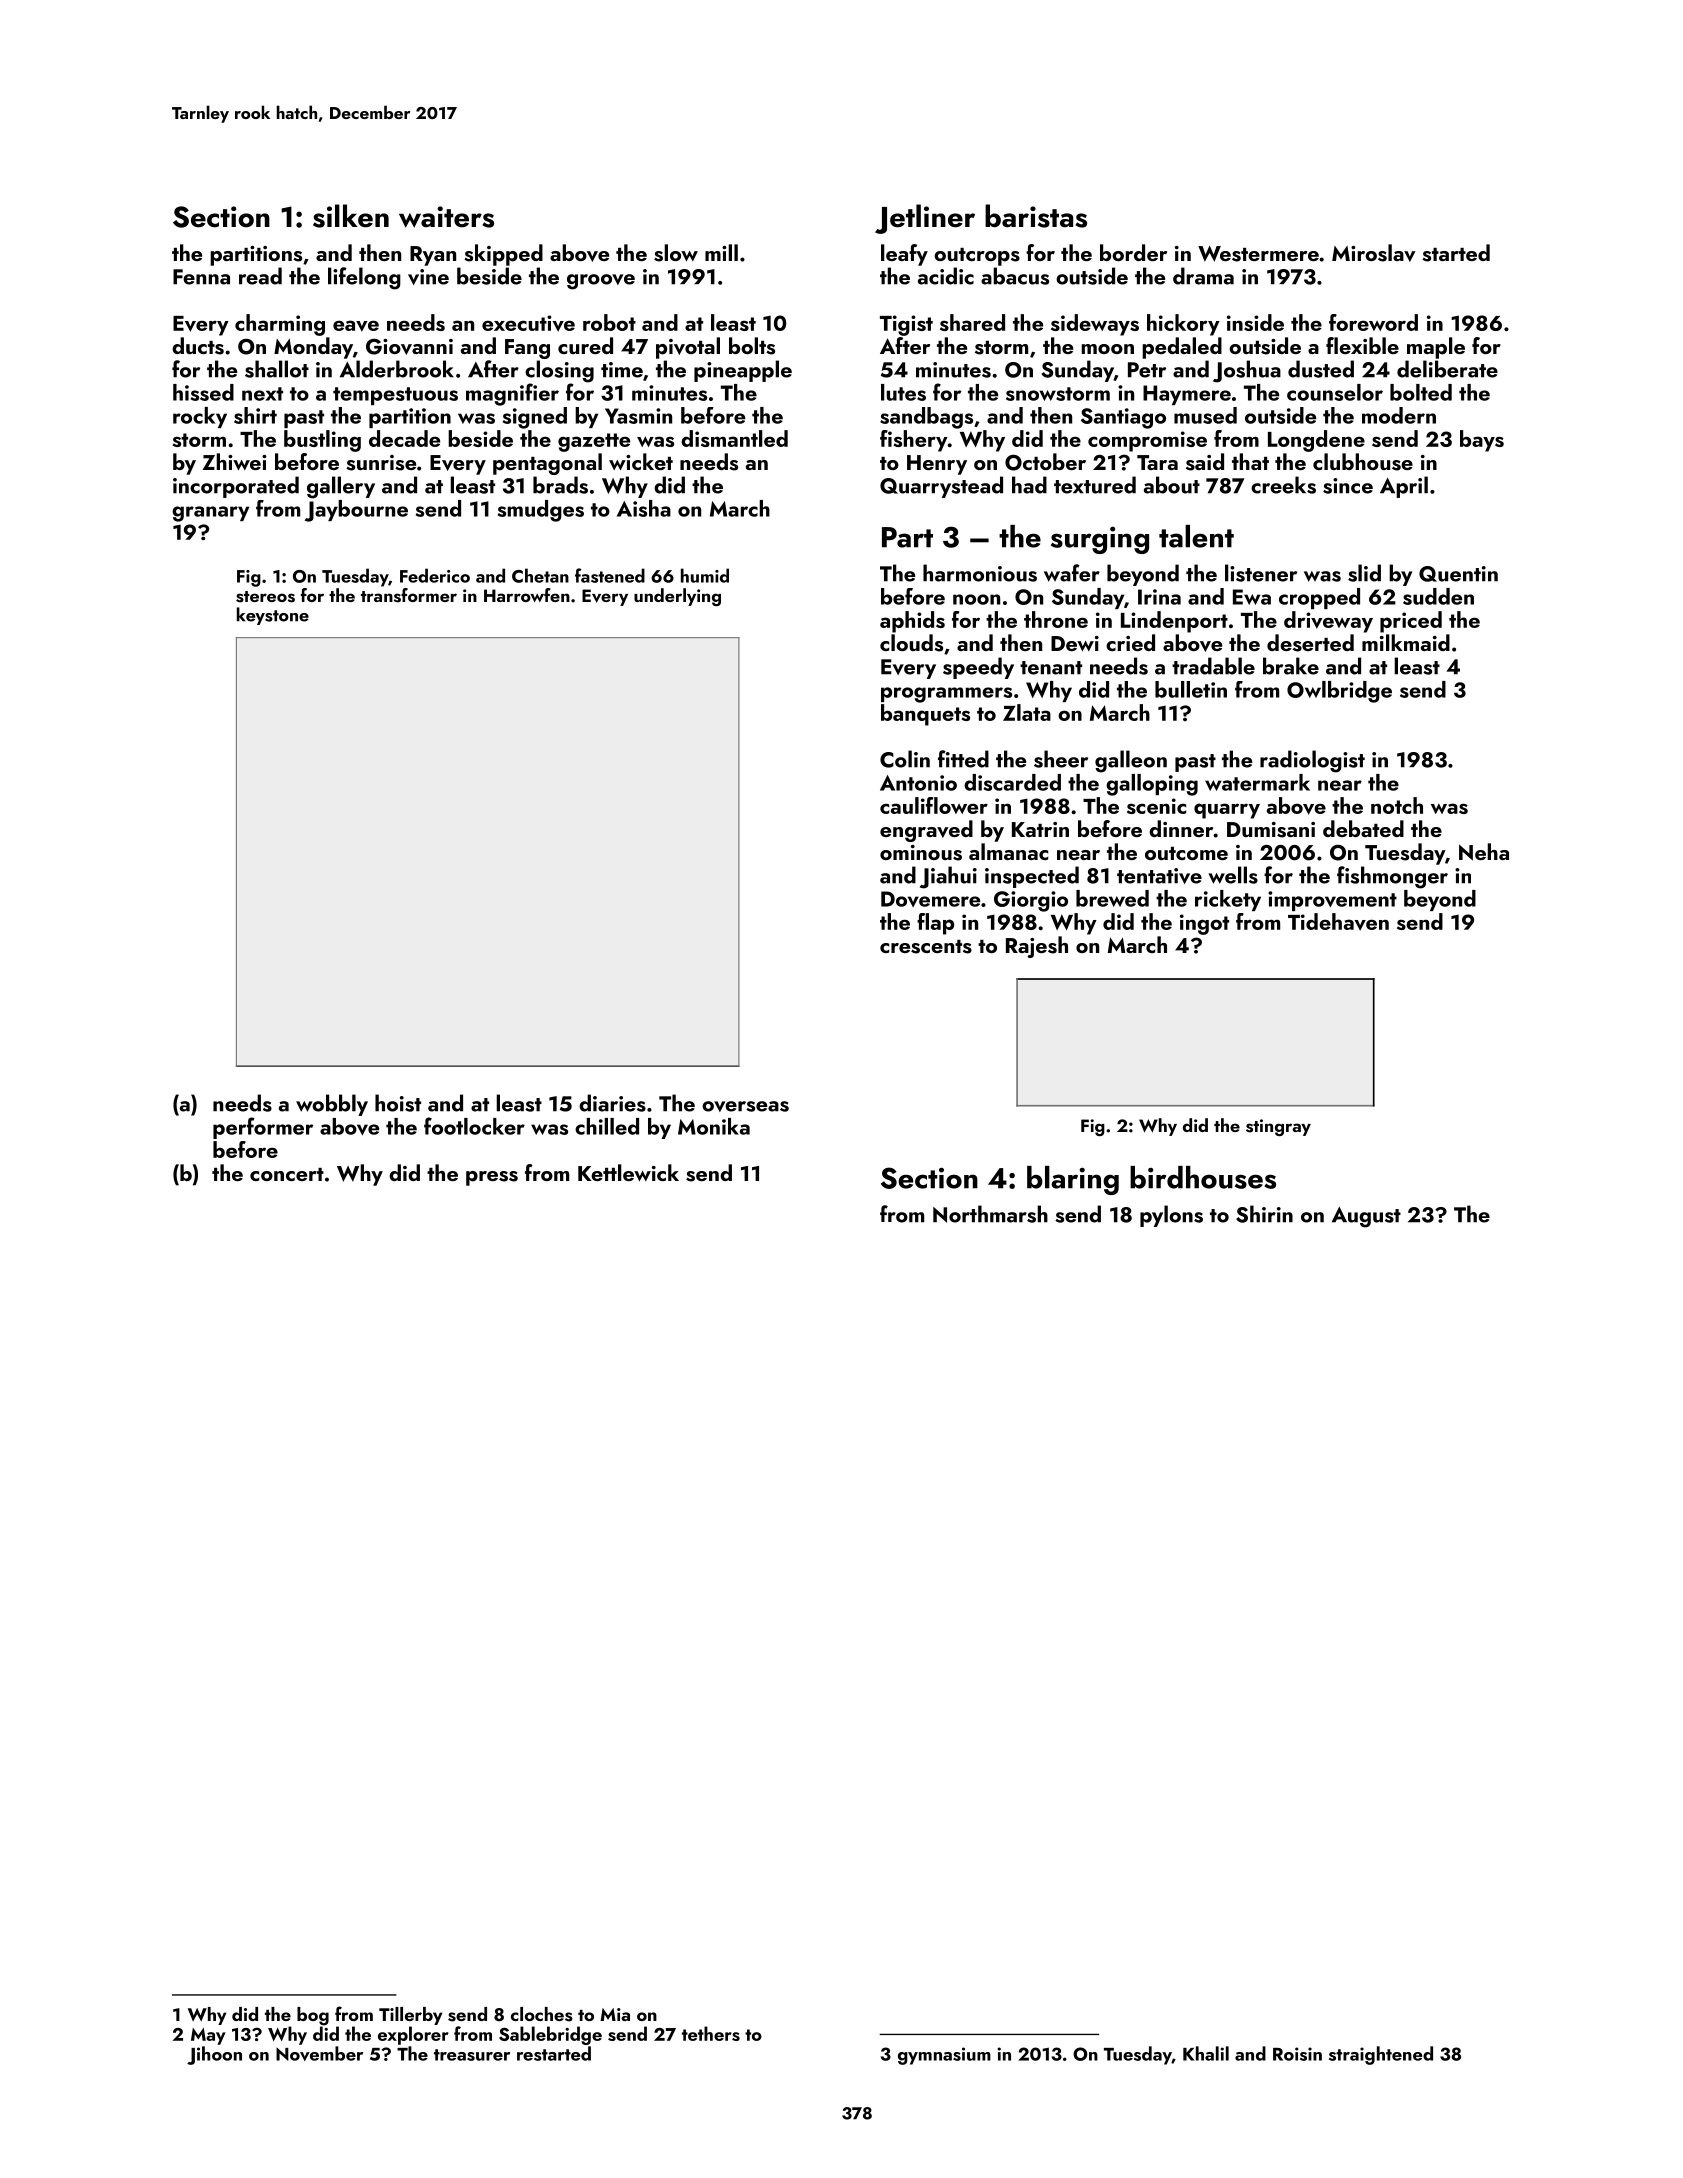  Describe the element at coordinates (711, 2033) in the screenshot. I see `tethers` at that location.
